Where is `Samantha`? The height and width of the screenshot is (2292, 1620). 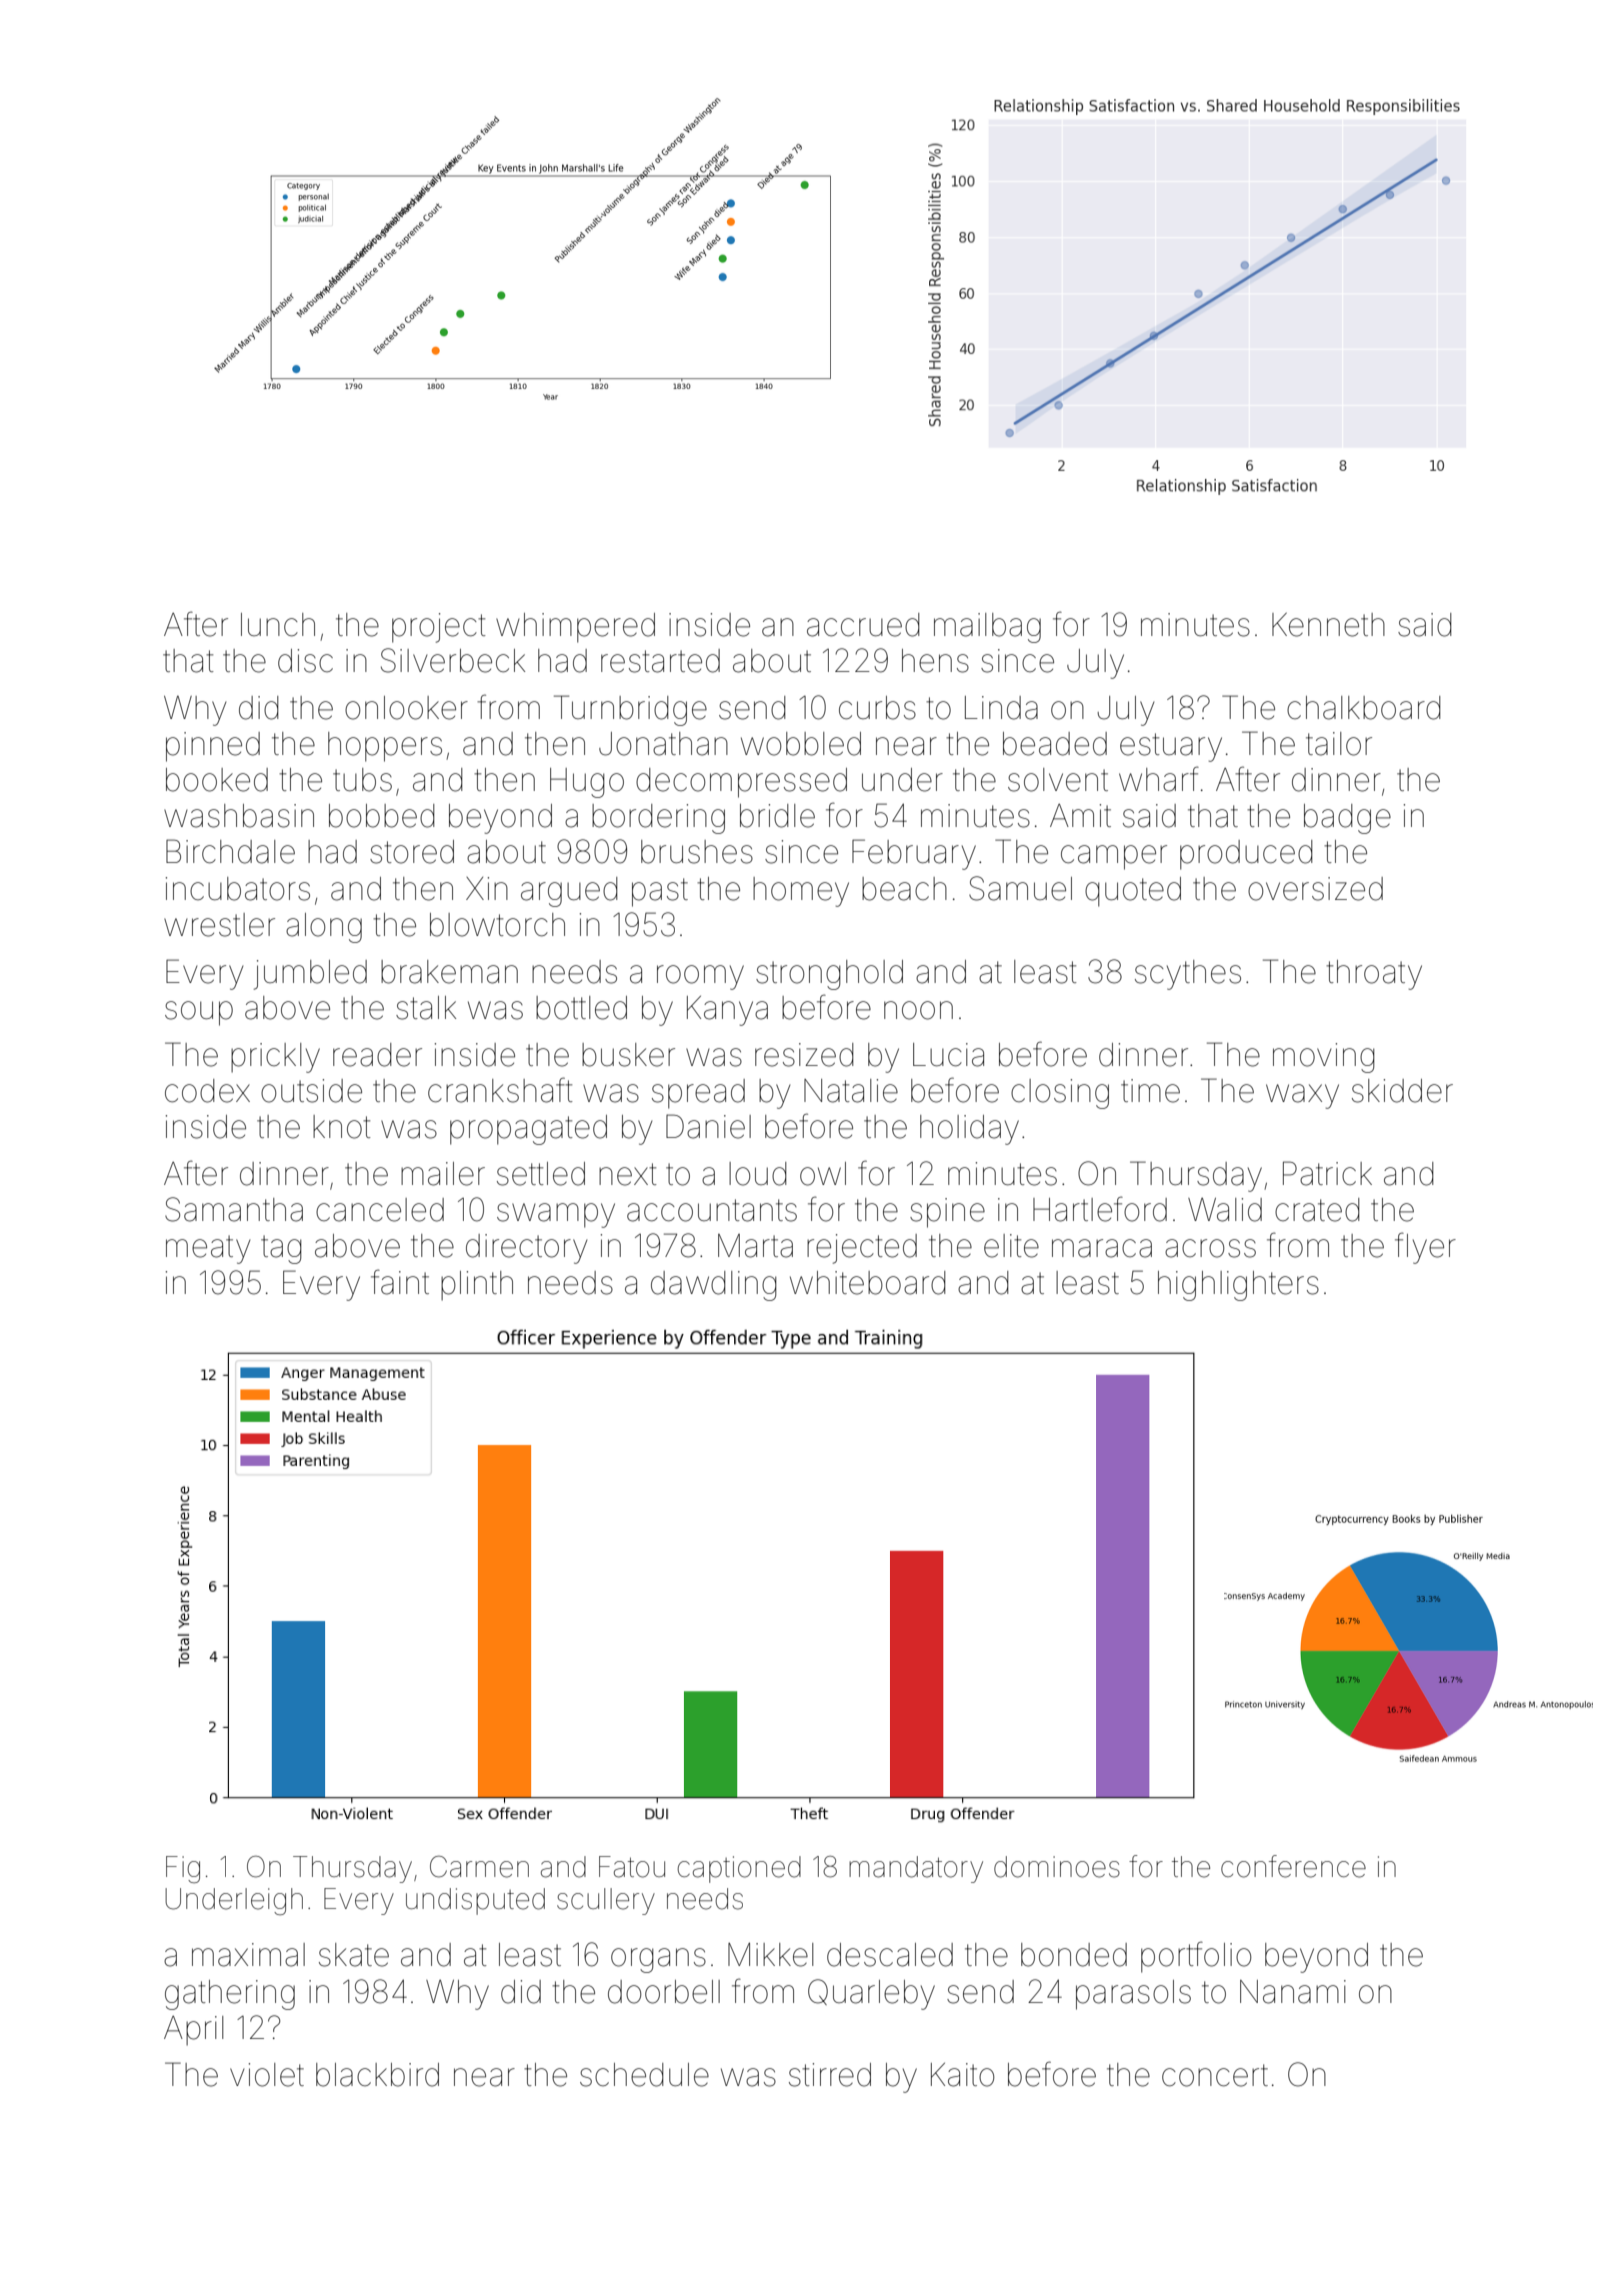 Samantha is located at coordinates (234, 1209).
